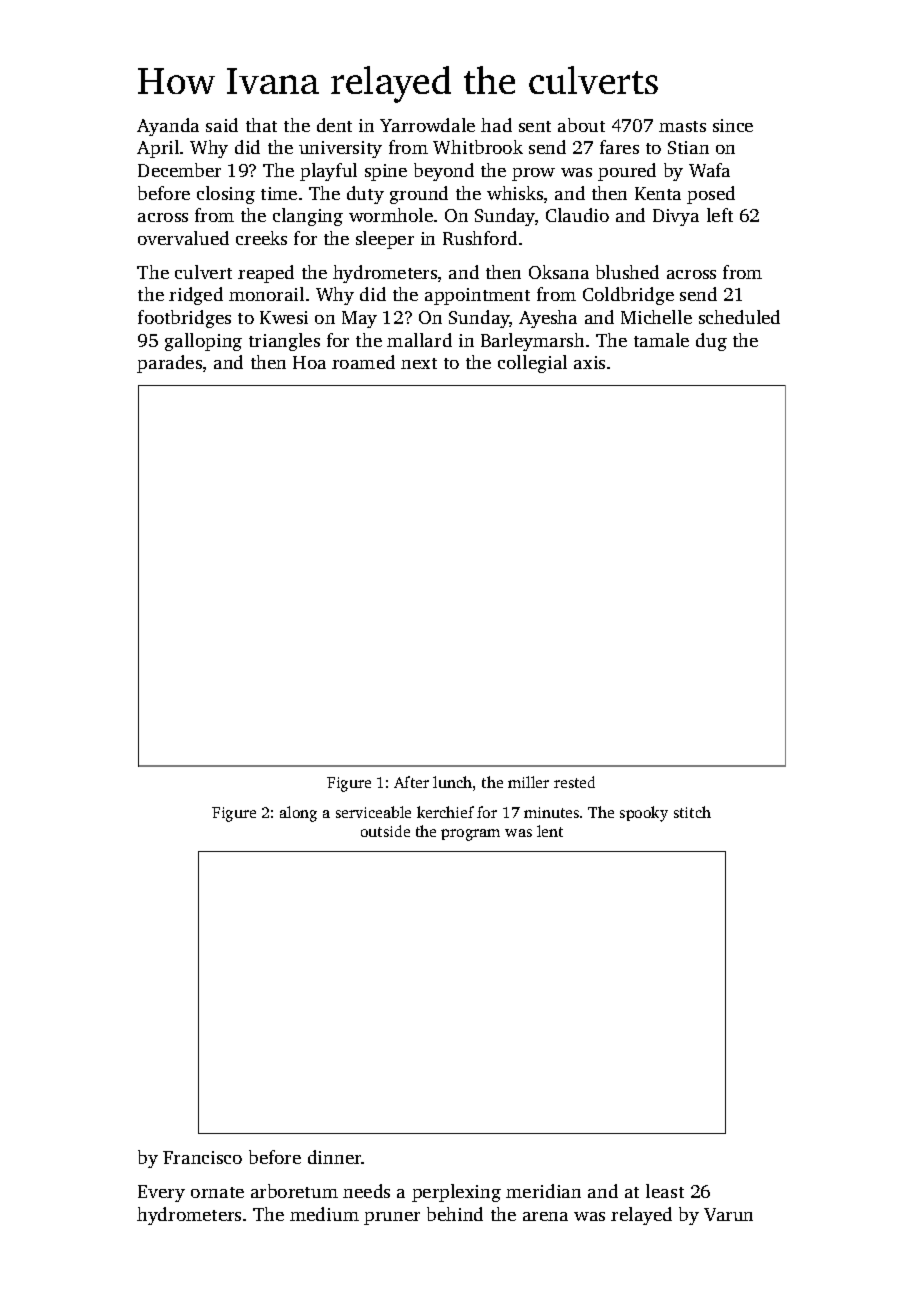  I want to click on since, so click(733, 125).
